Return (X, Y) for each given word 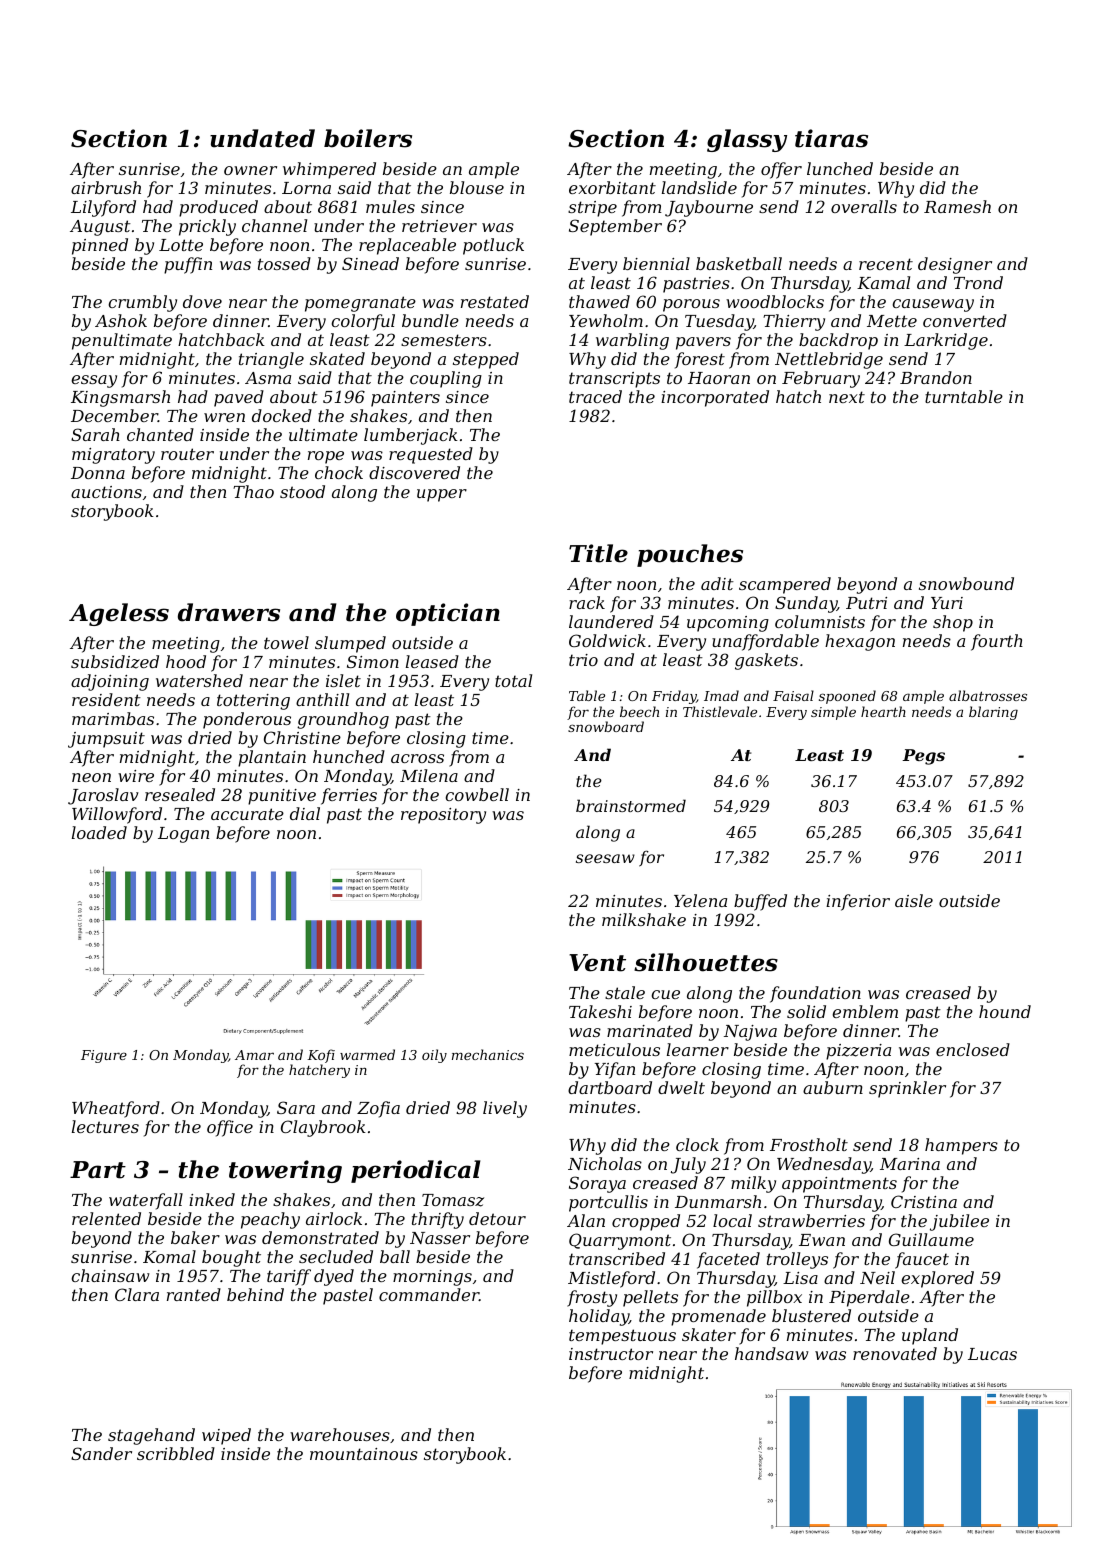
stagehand (151, 1436)
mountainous (364, 1454)
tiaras (831, 138)
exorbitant (612, 187)
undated (262, 138)
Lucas (992, 1354)
